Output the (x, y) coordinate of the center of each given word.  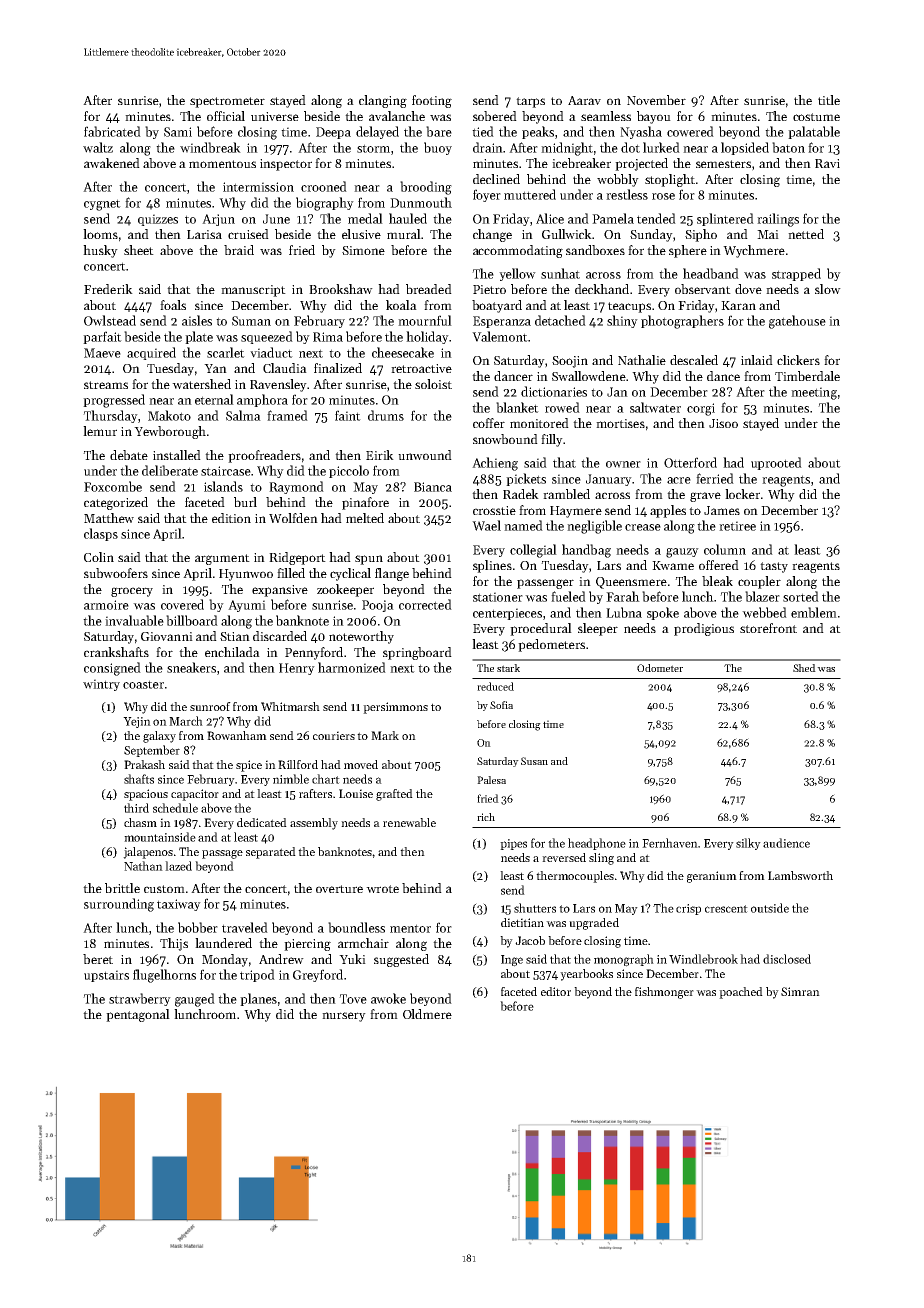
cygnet (102, 205)
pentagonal (138, 1015)
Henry (297, 669)
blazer (762, 596)
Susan (534, 761)
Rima (328, 337)
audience (786, 843)
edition (231, 518)
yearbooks (586, 975)
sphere (688, 251)
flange (392, 574)
